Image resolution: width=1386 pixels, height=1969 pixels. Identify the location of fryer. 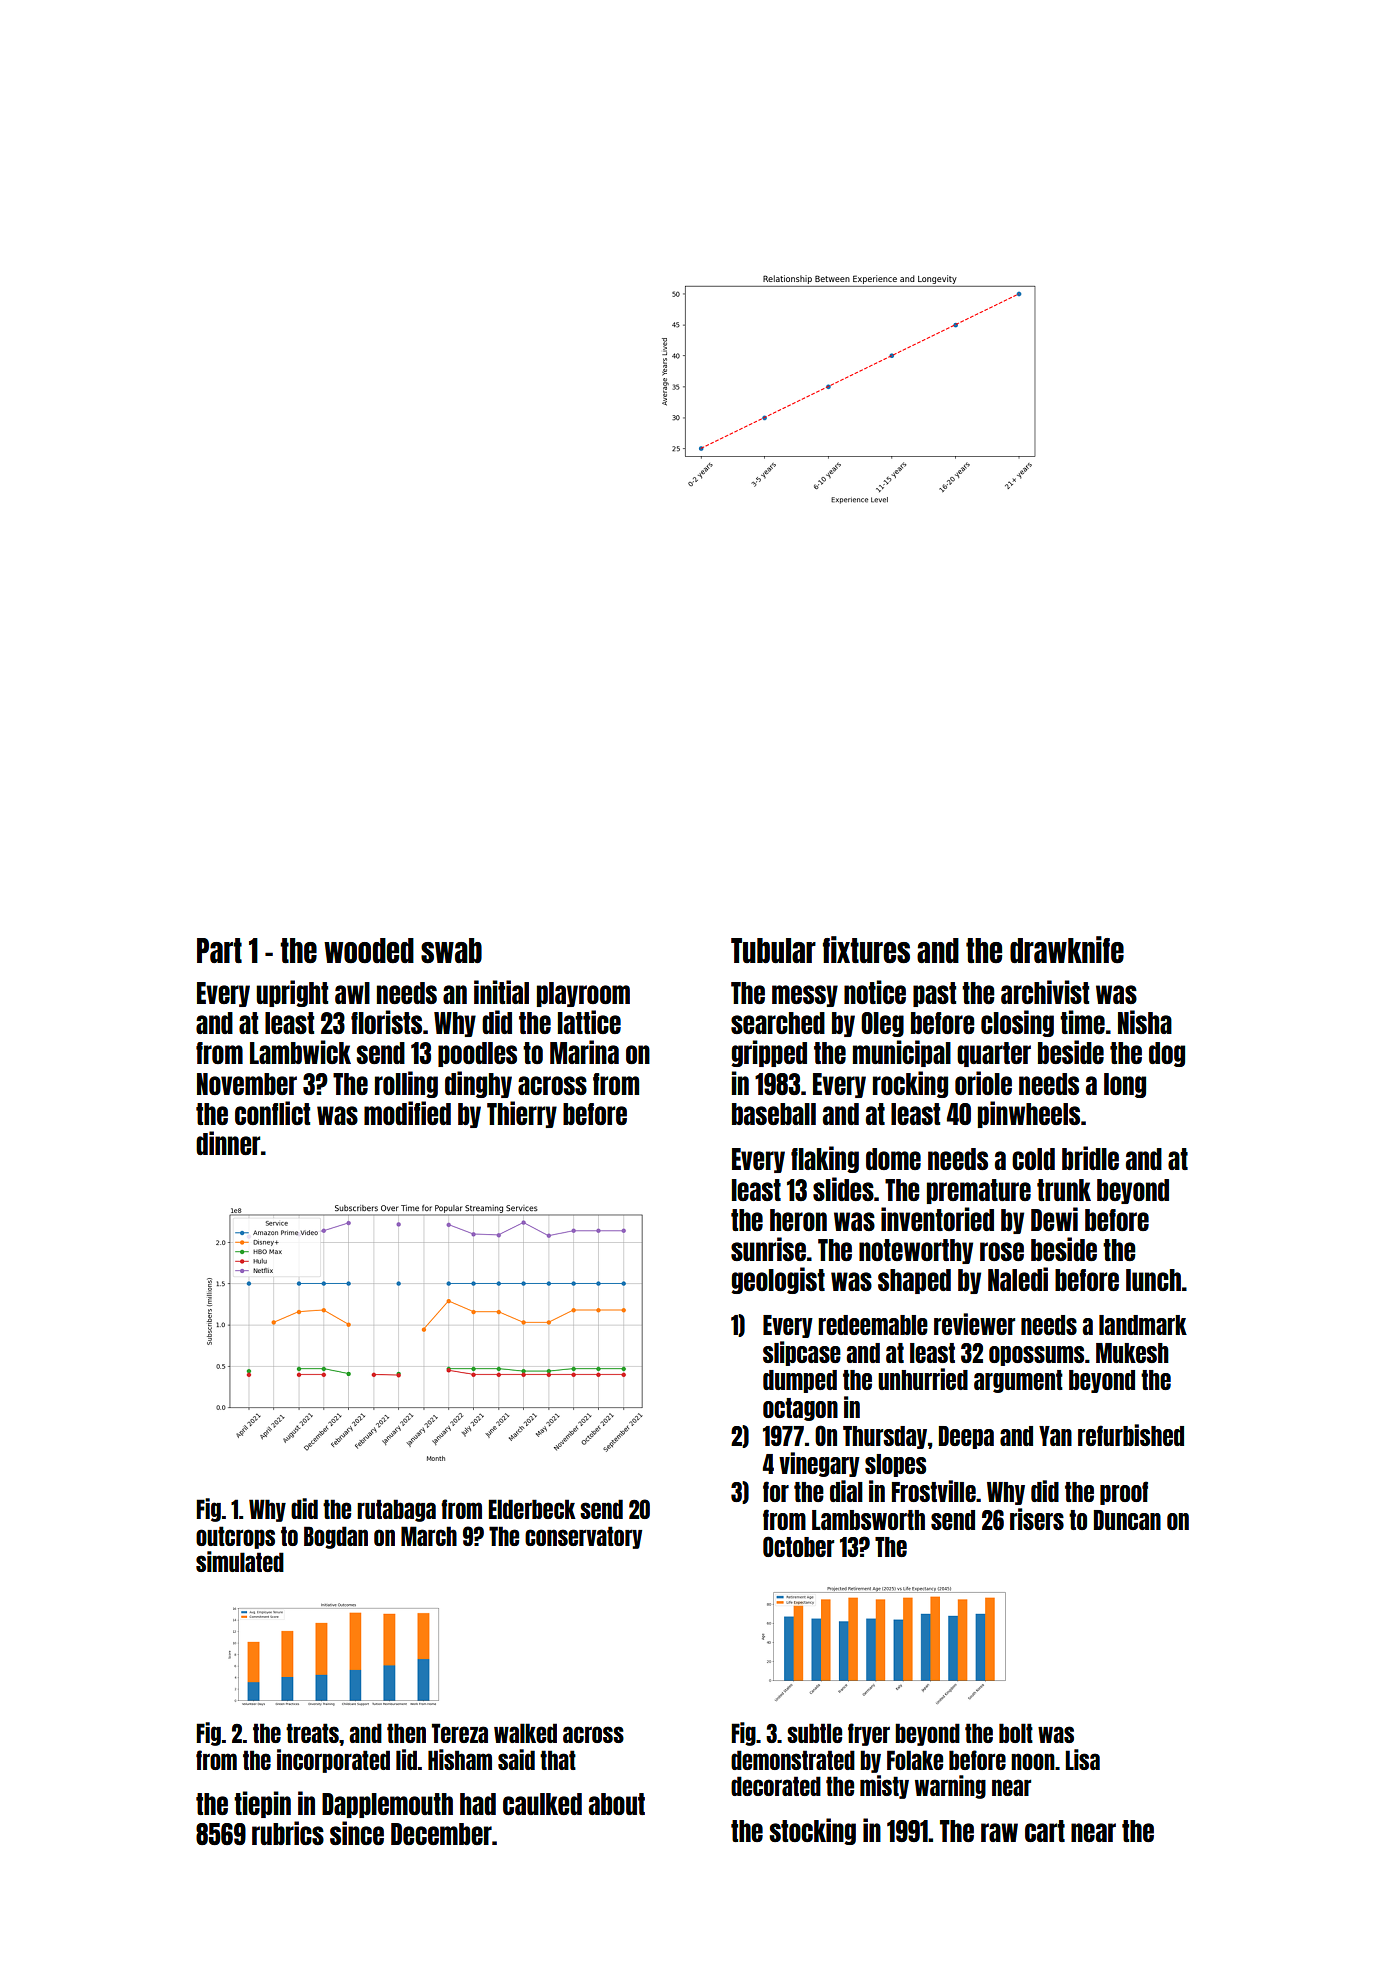
(869, 1734).
